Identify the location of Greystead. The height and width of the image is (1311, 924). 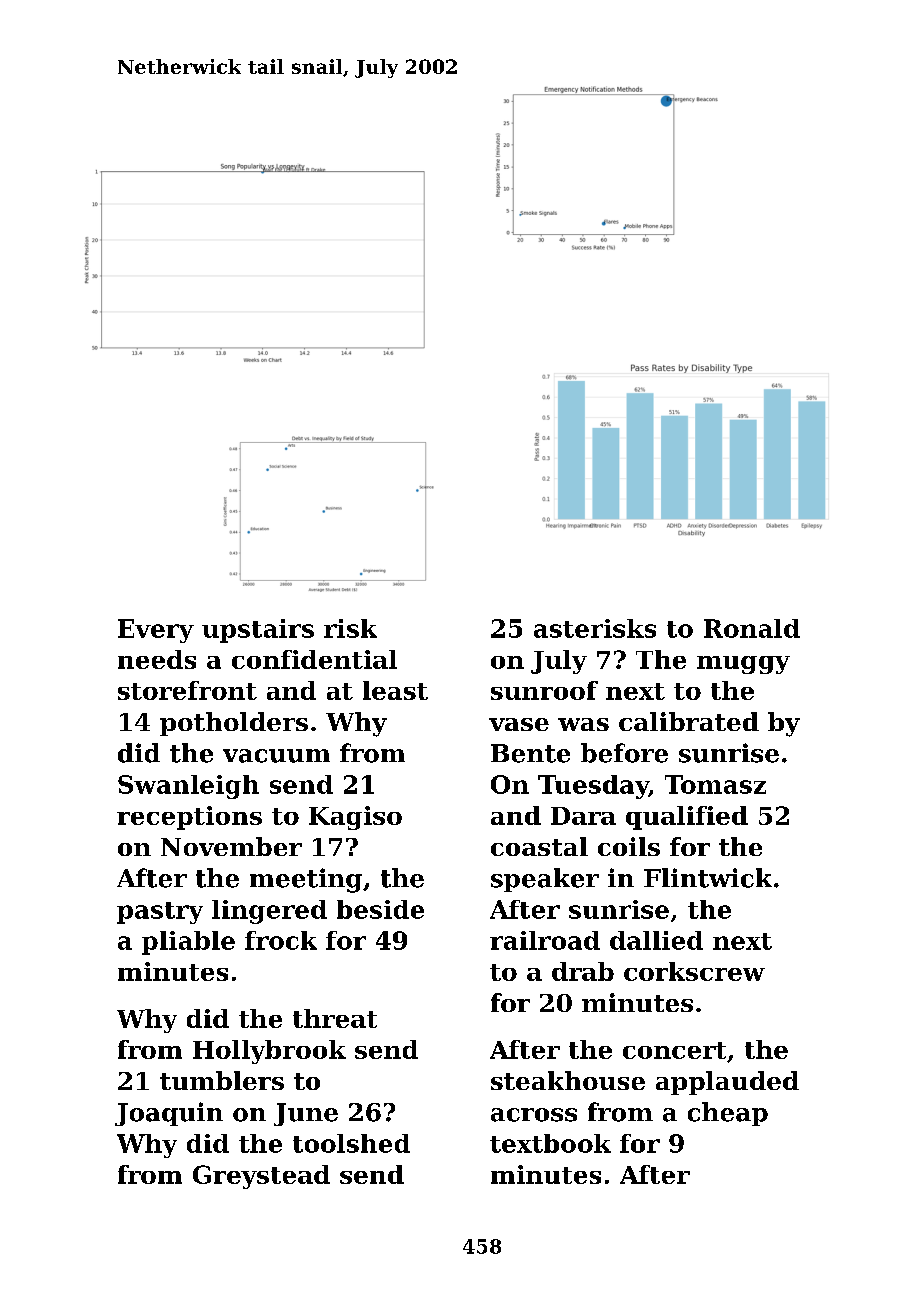
(261, 1177).
